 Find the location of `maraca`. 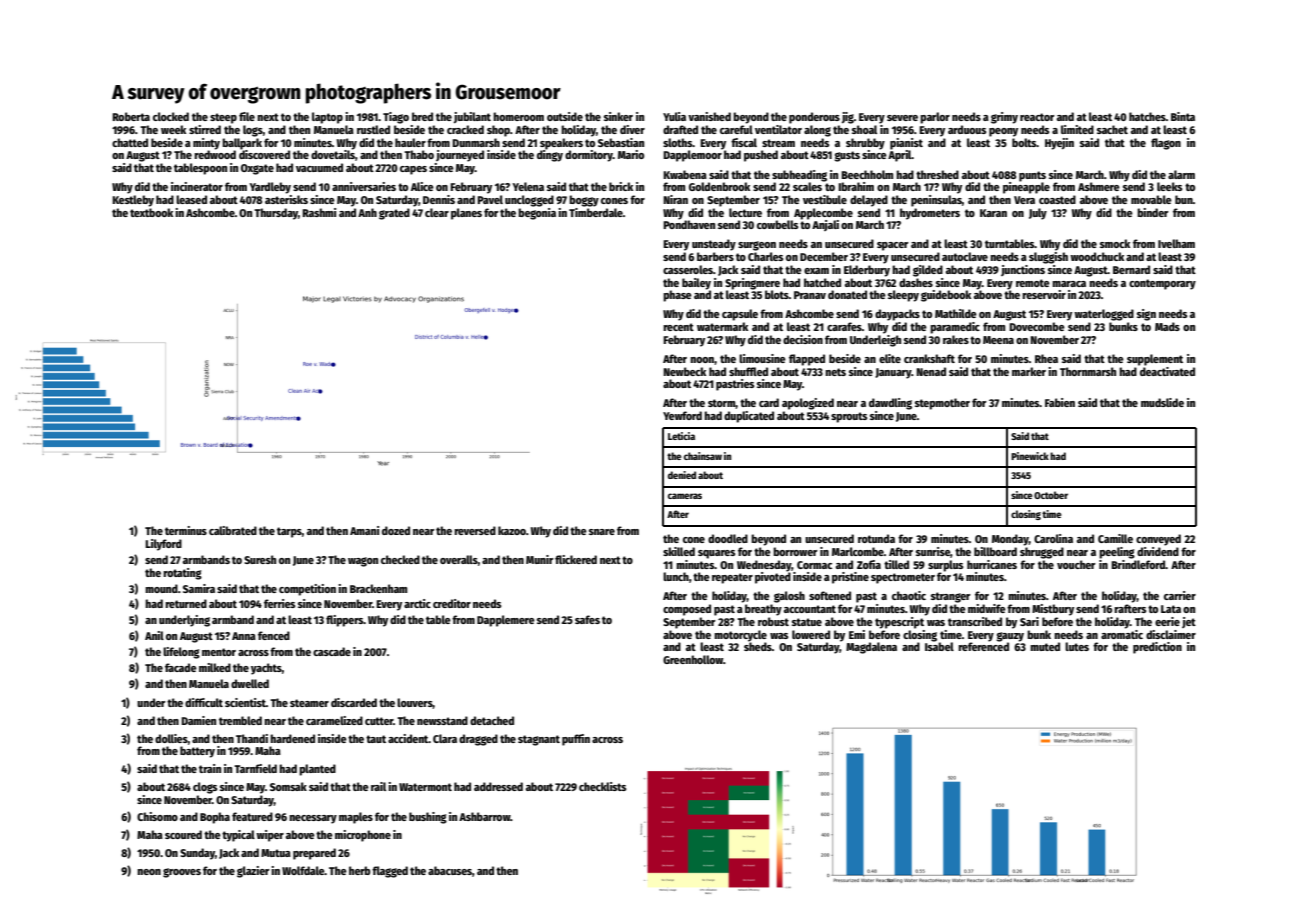

maraca is located at coordinates (1069, 284).
